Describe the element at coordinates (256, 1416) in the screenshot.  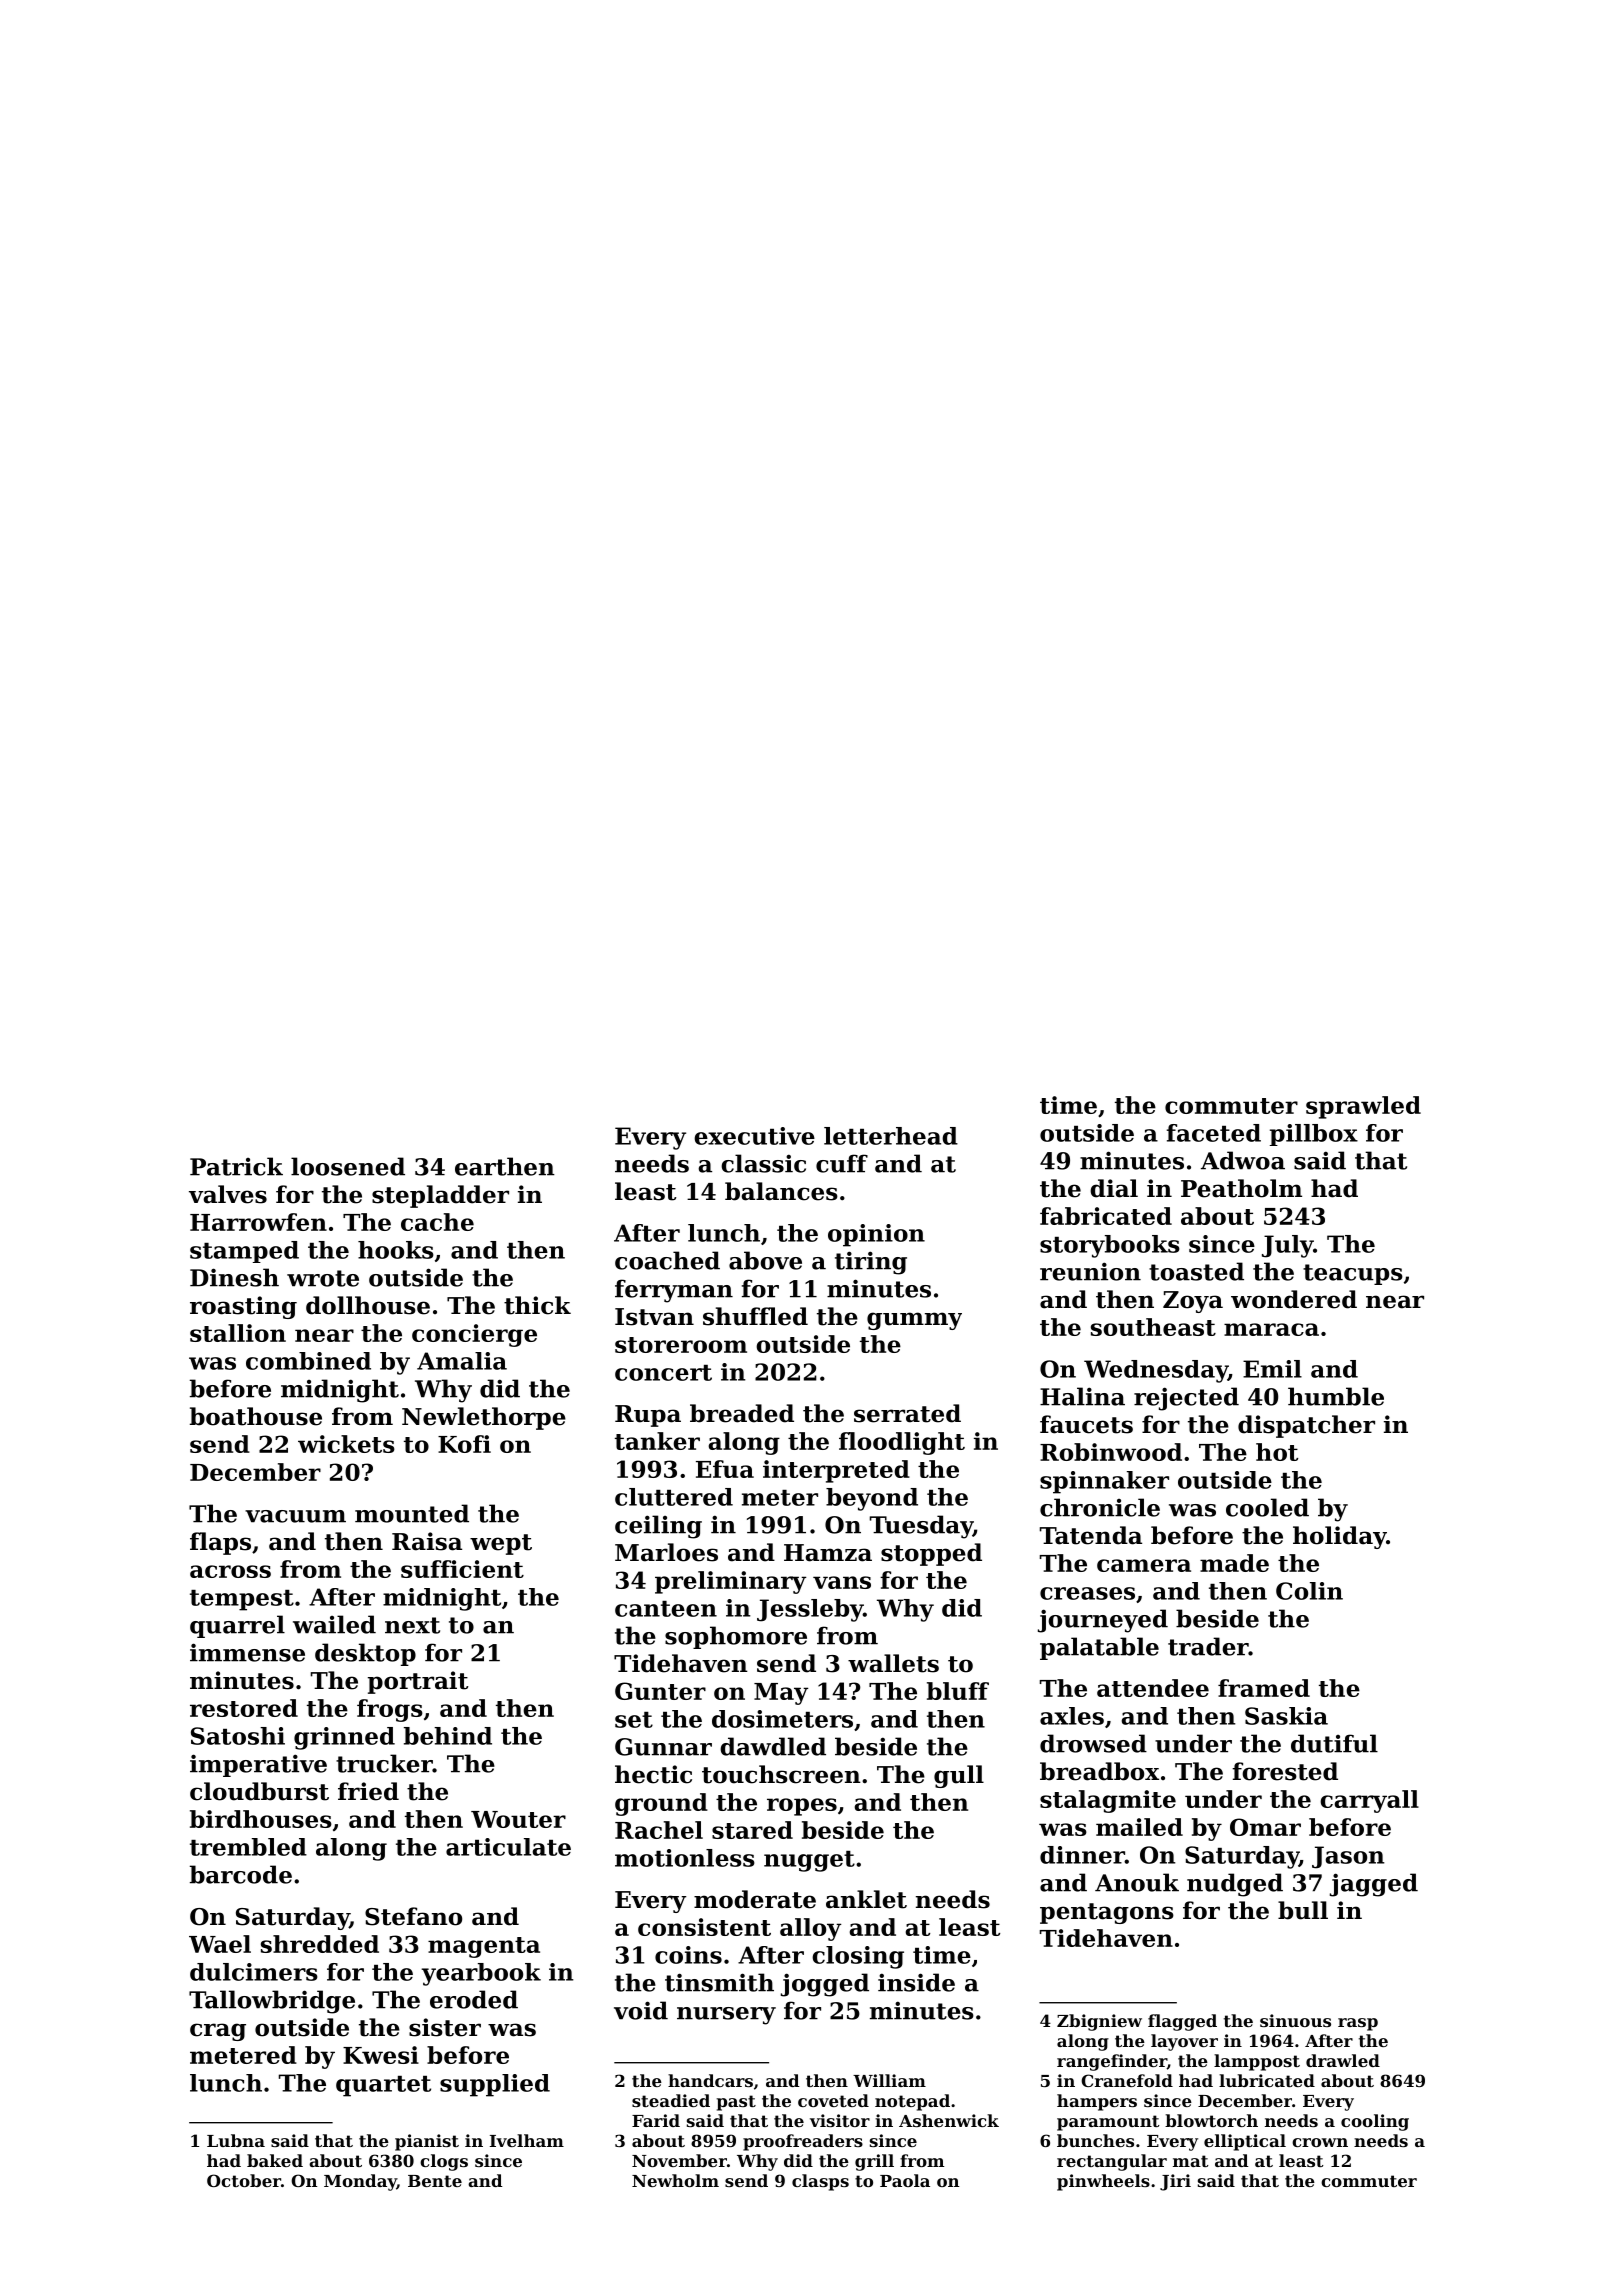
I see `boathouse` at that location.
